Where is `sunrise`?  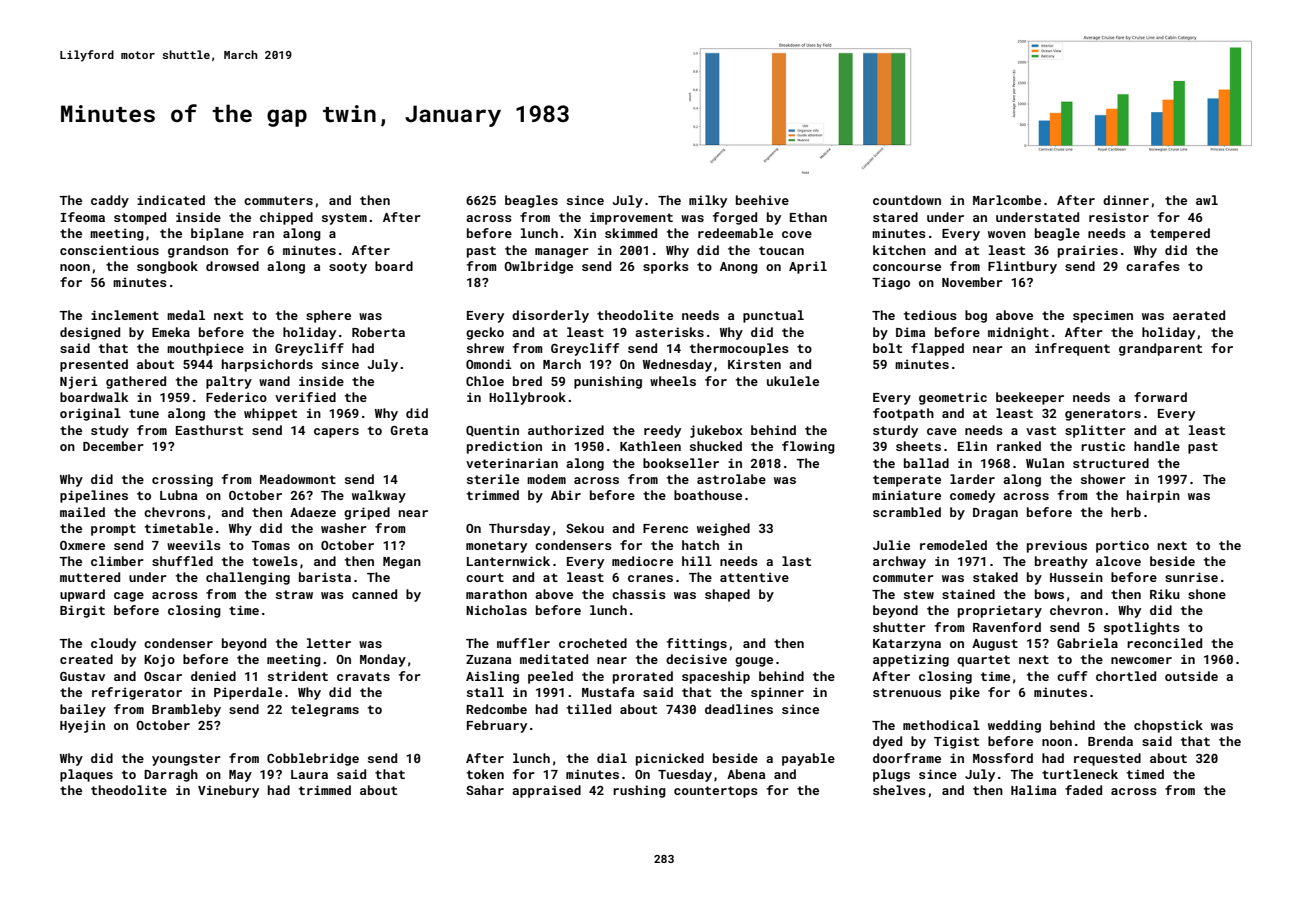
sunrise is located at coordinates (1191, 577).
